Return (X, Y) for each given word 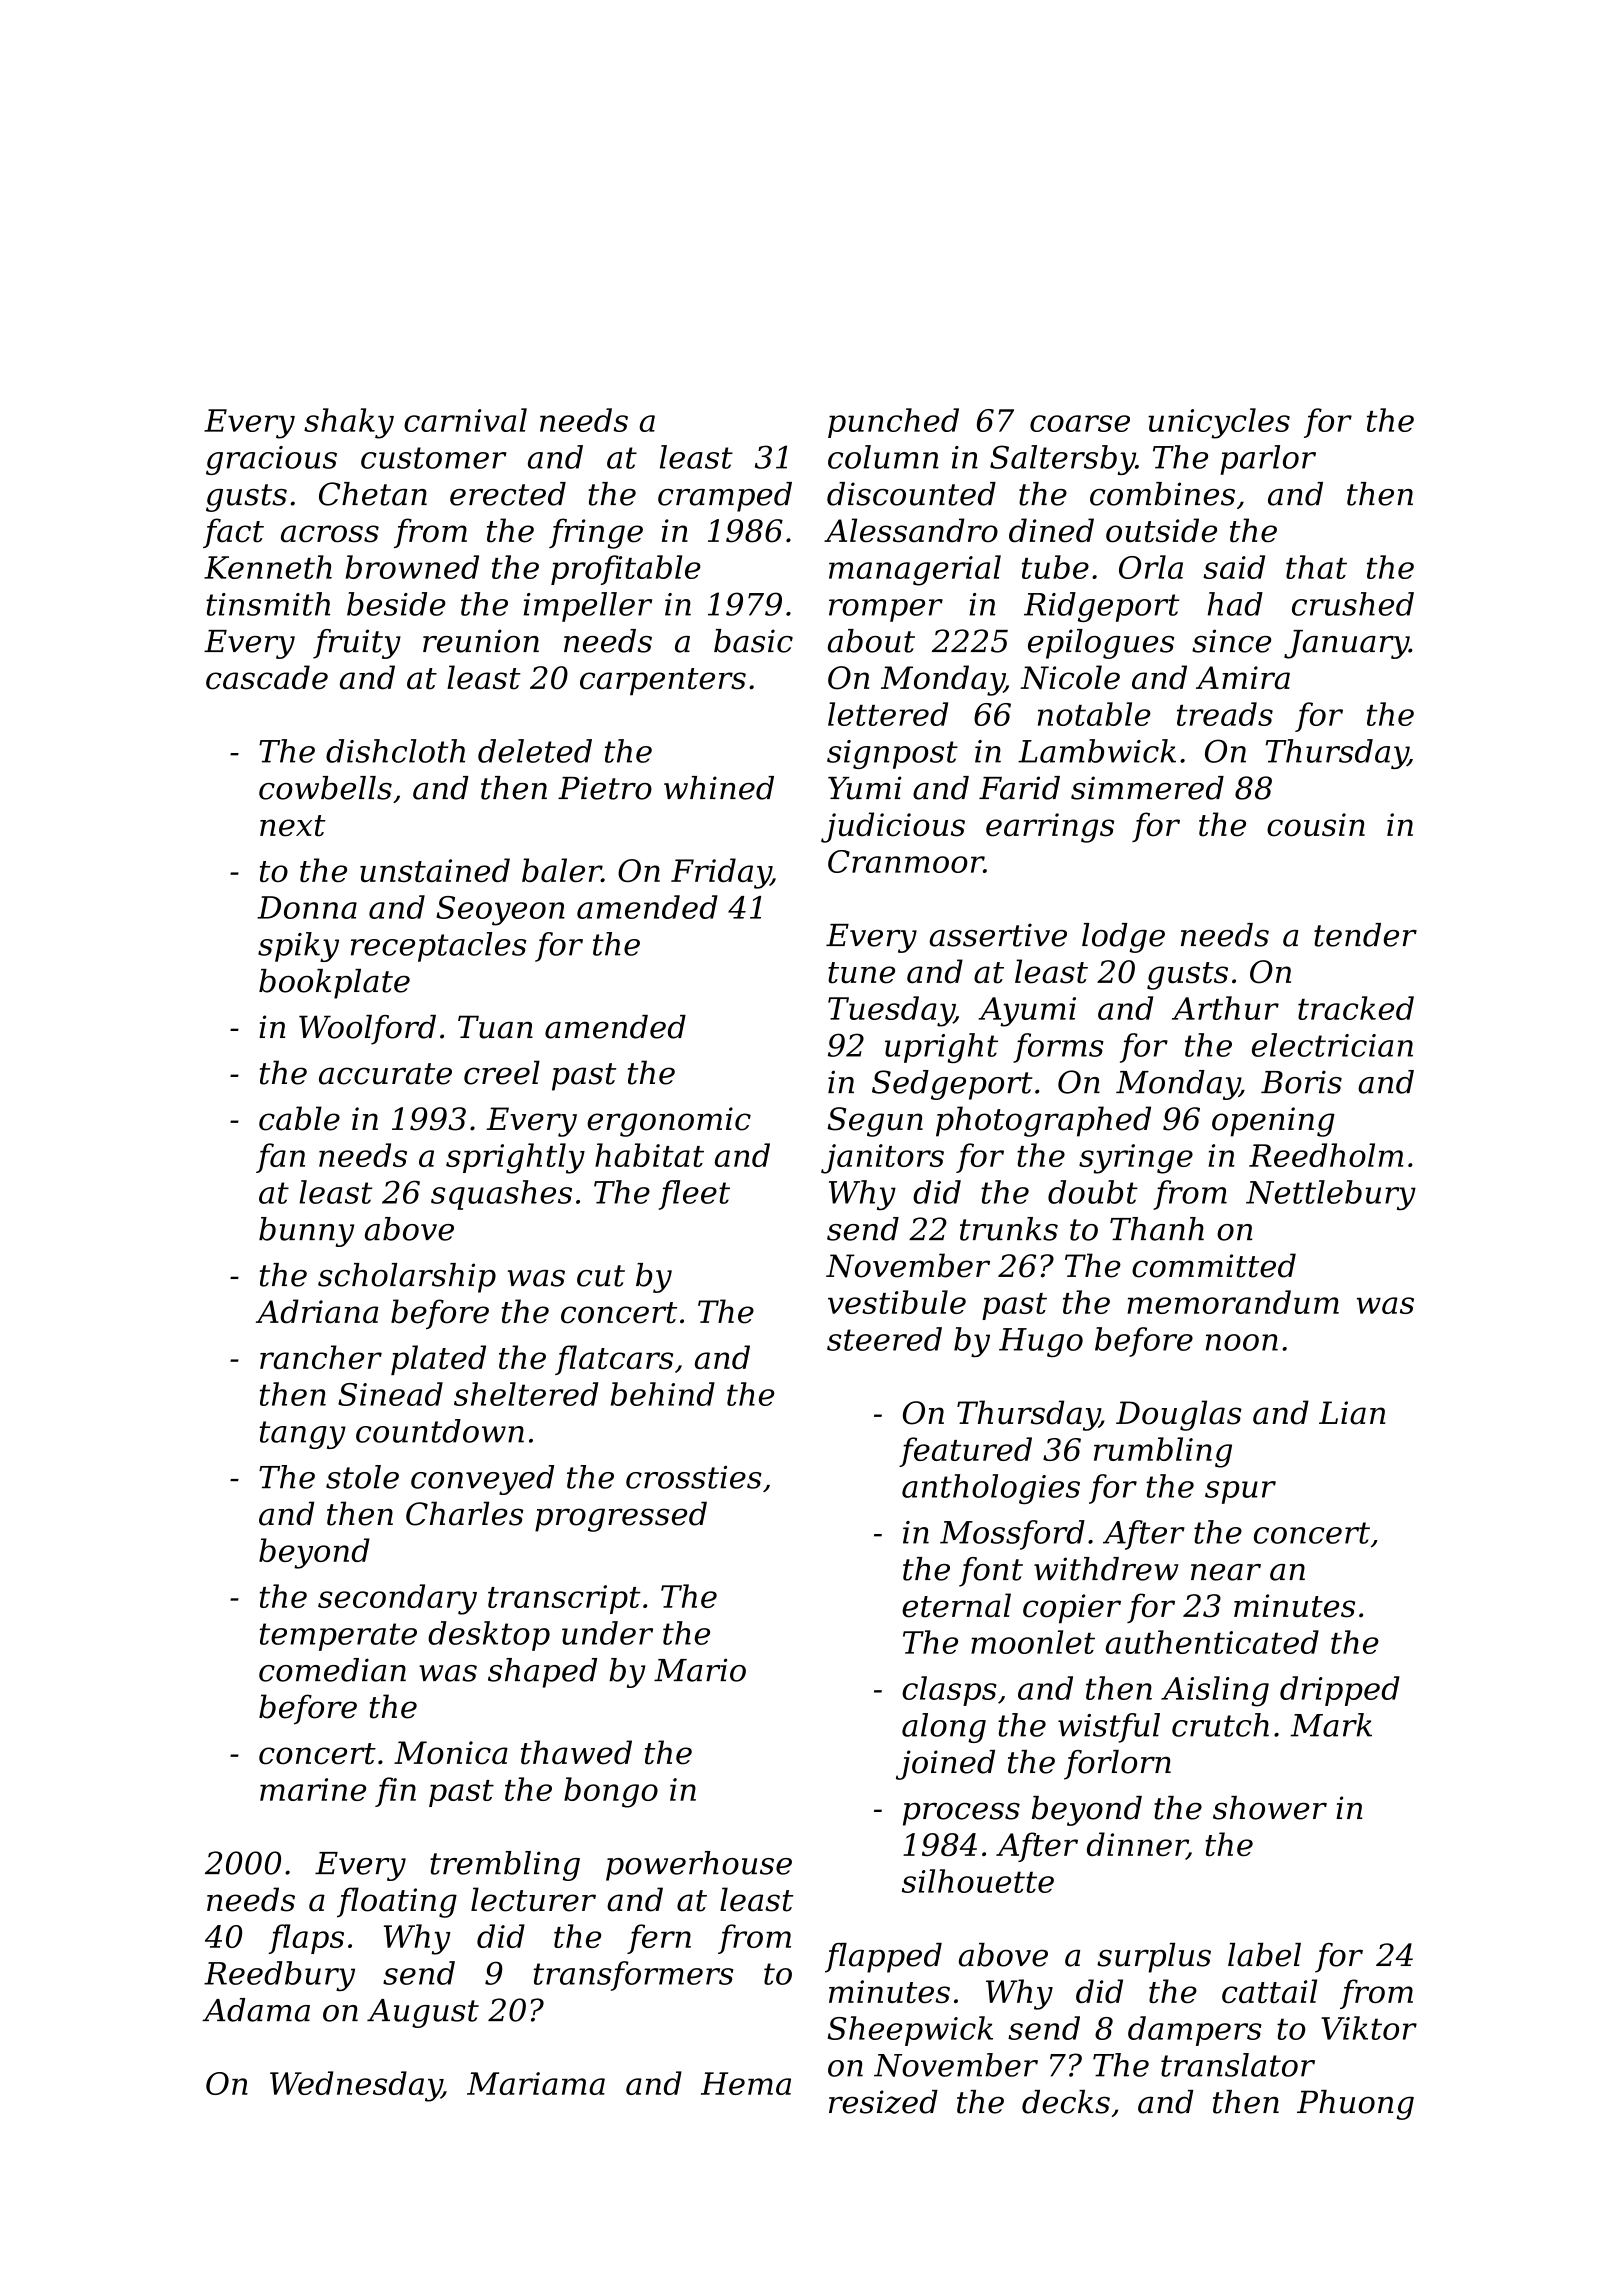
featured (965, 1452)
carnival (465, 420)
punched (893, 423)
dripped (1340, 1691)
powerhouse (699, 1866)
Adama (256, 2010)
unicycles (1219, 423)
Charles (464, 1513)
